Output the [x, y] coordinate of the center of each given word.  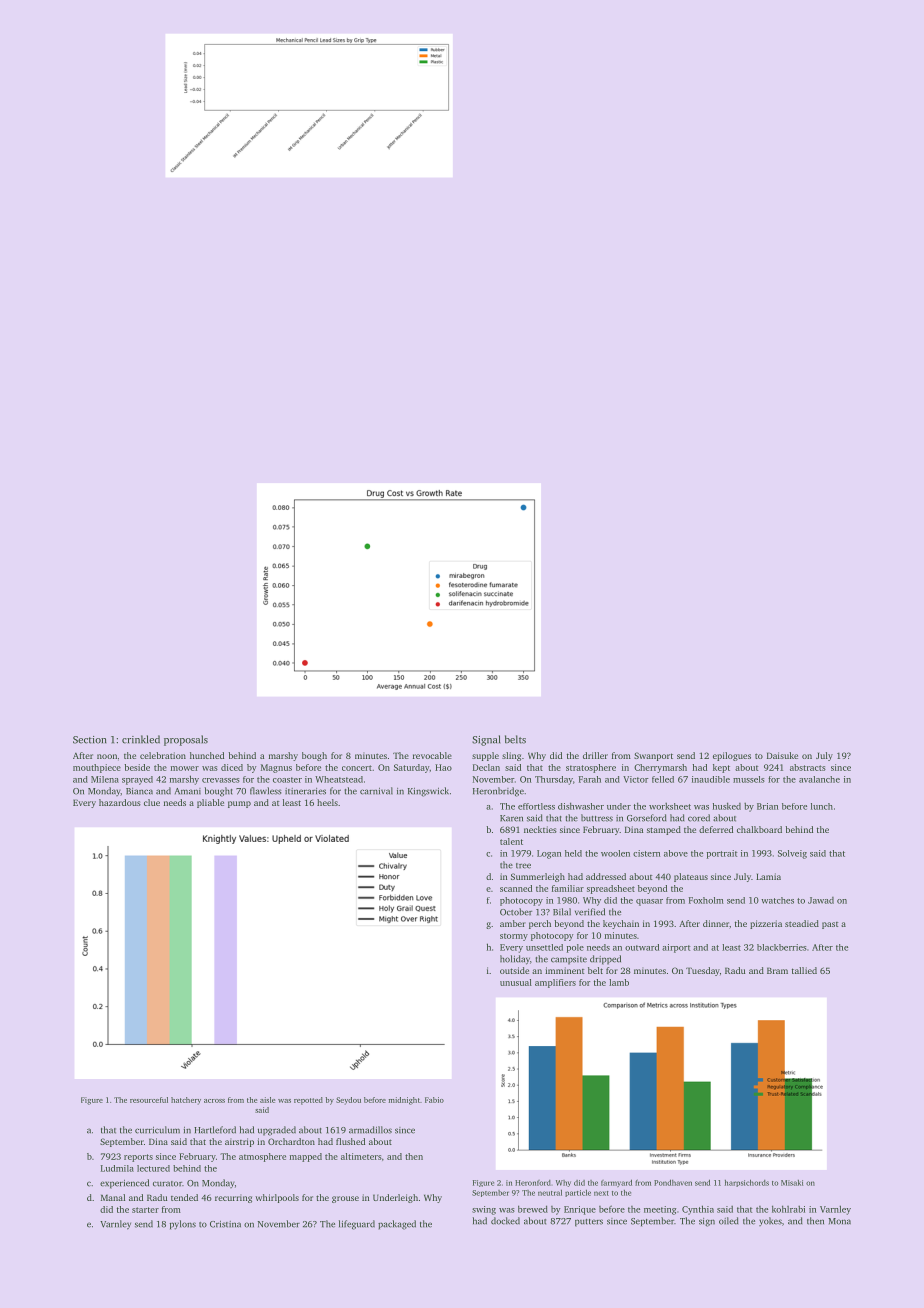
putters [589, 1223]
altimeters [361, 1156]
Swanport [653, 756]
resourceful [149, 1100]
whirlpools [277, 1198]
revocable [432, 755]
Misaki [792, 1183]
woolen [615, 853]
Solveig [792, 854]
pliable [210, 803]
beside [137, 767]
